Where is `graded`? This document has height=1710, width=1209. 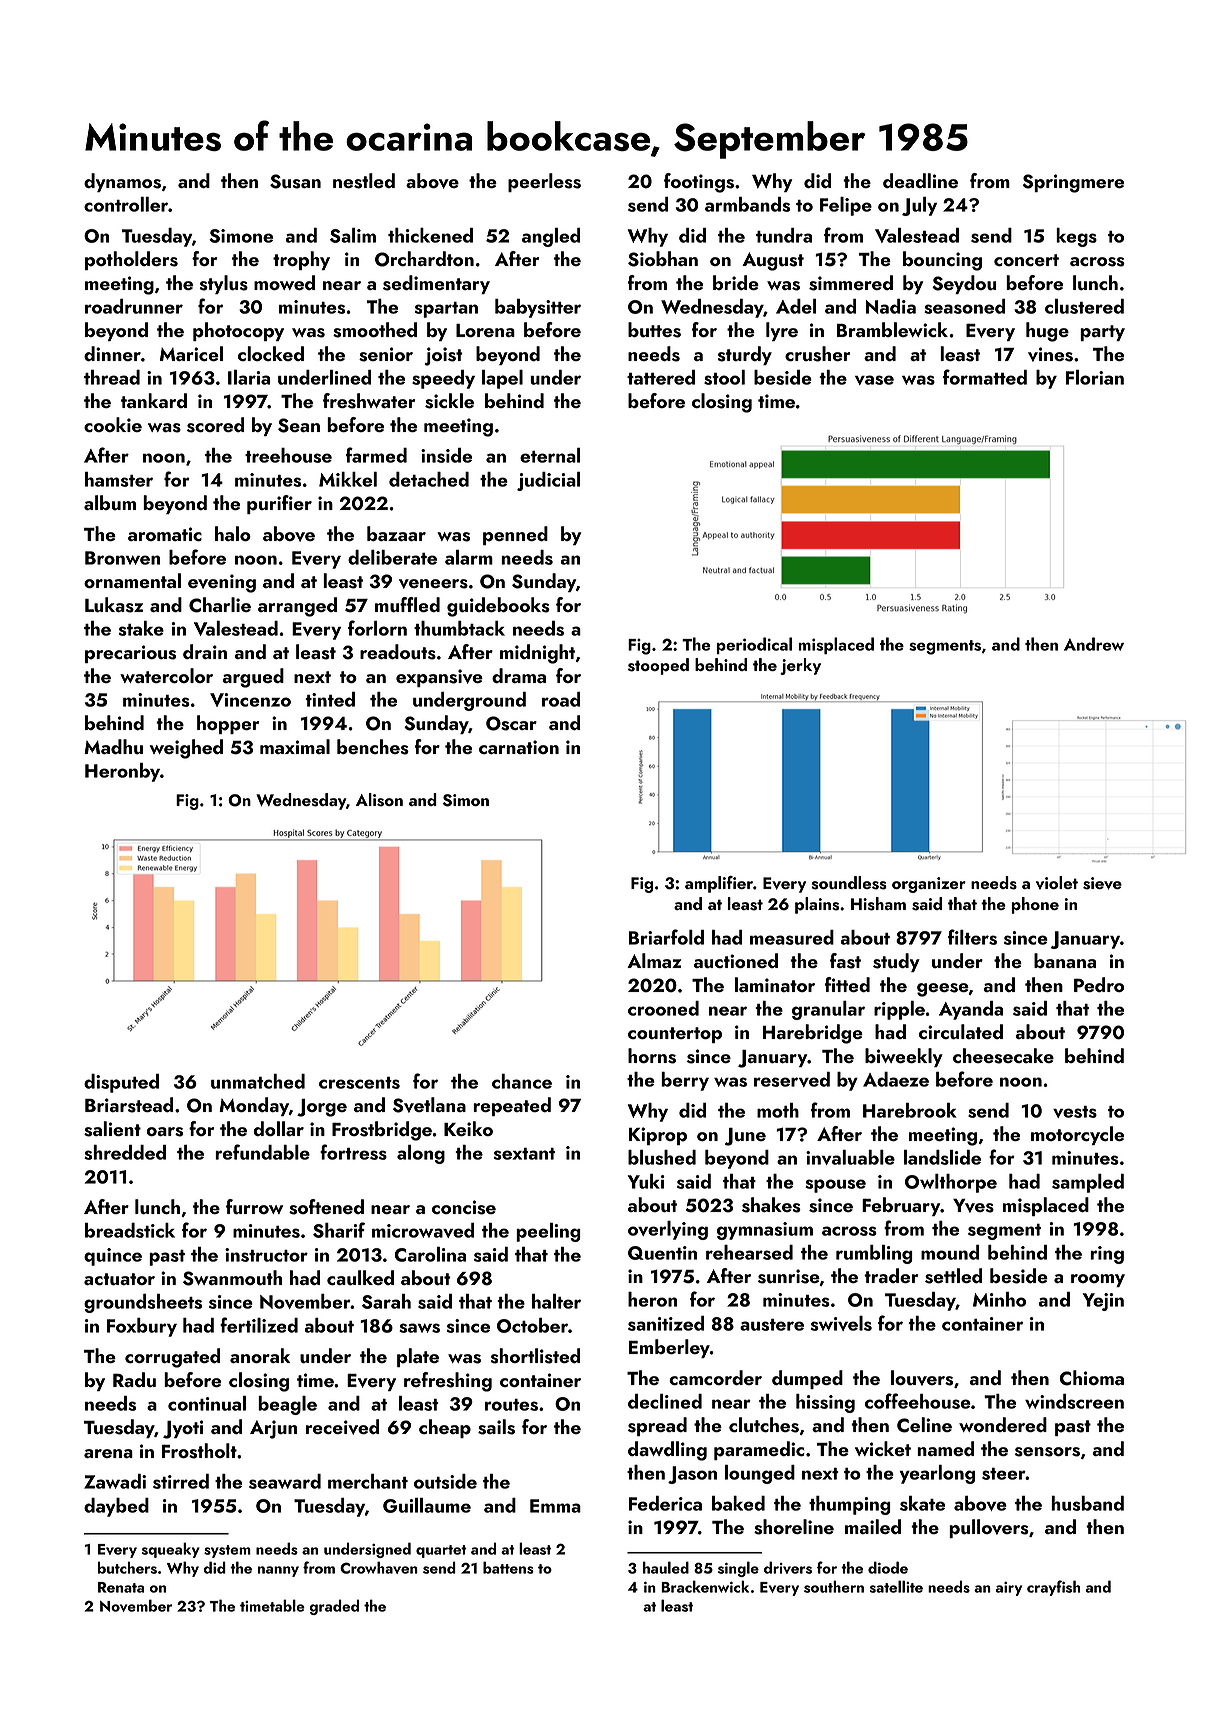 graded is located at coordinates (334, 1607).
